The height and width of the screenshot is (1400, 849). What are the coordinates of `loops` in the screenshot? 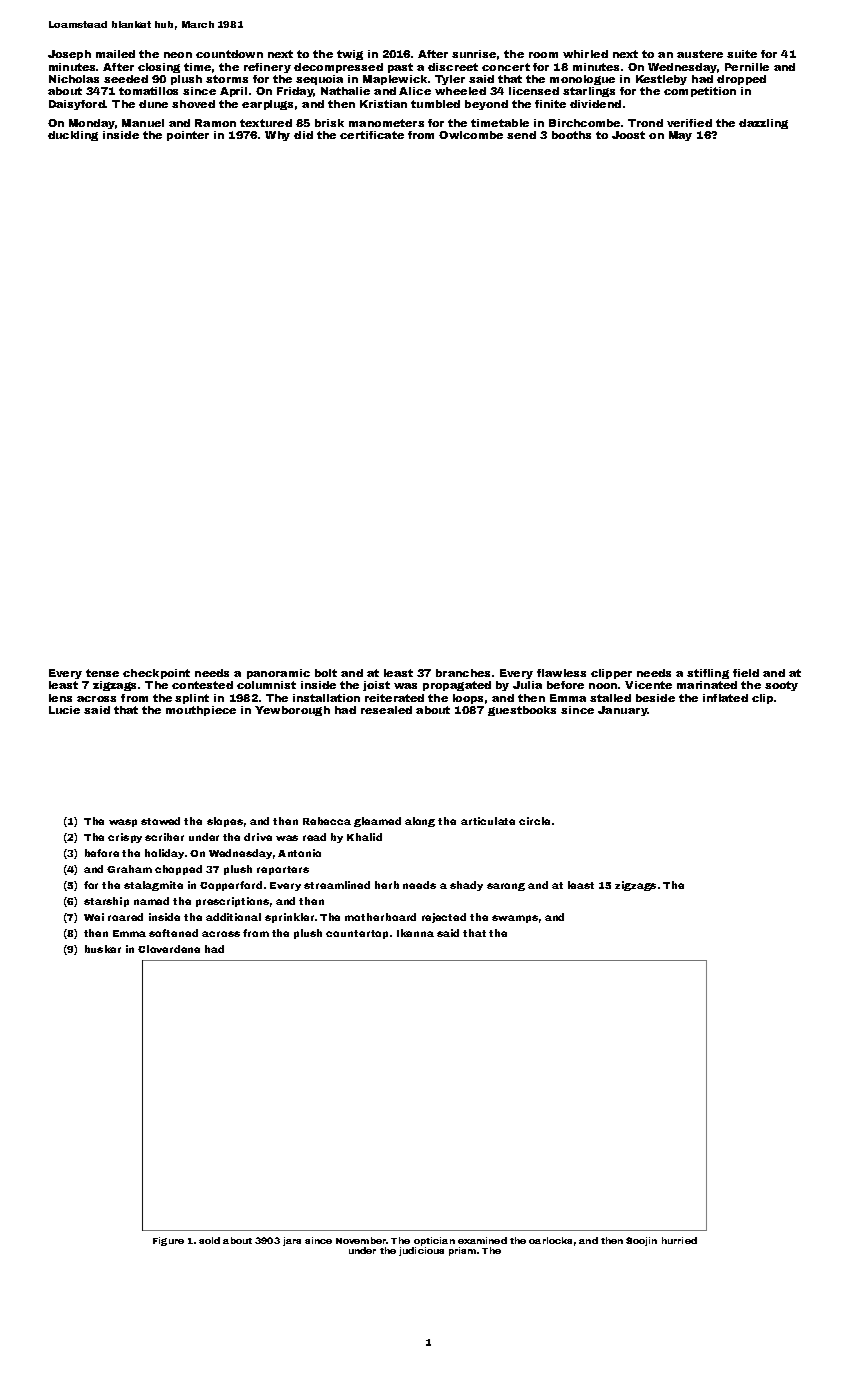 It's located at (468, 699).
